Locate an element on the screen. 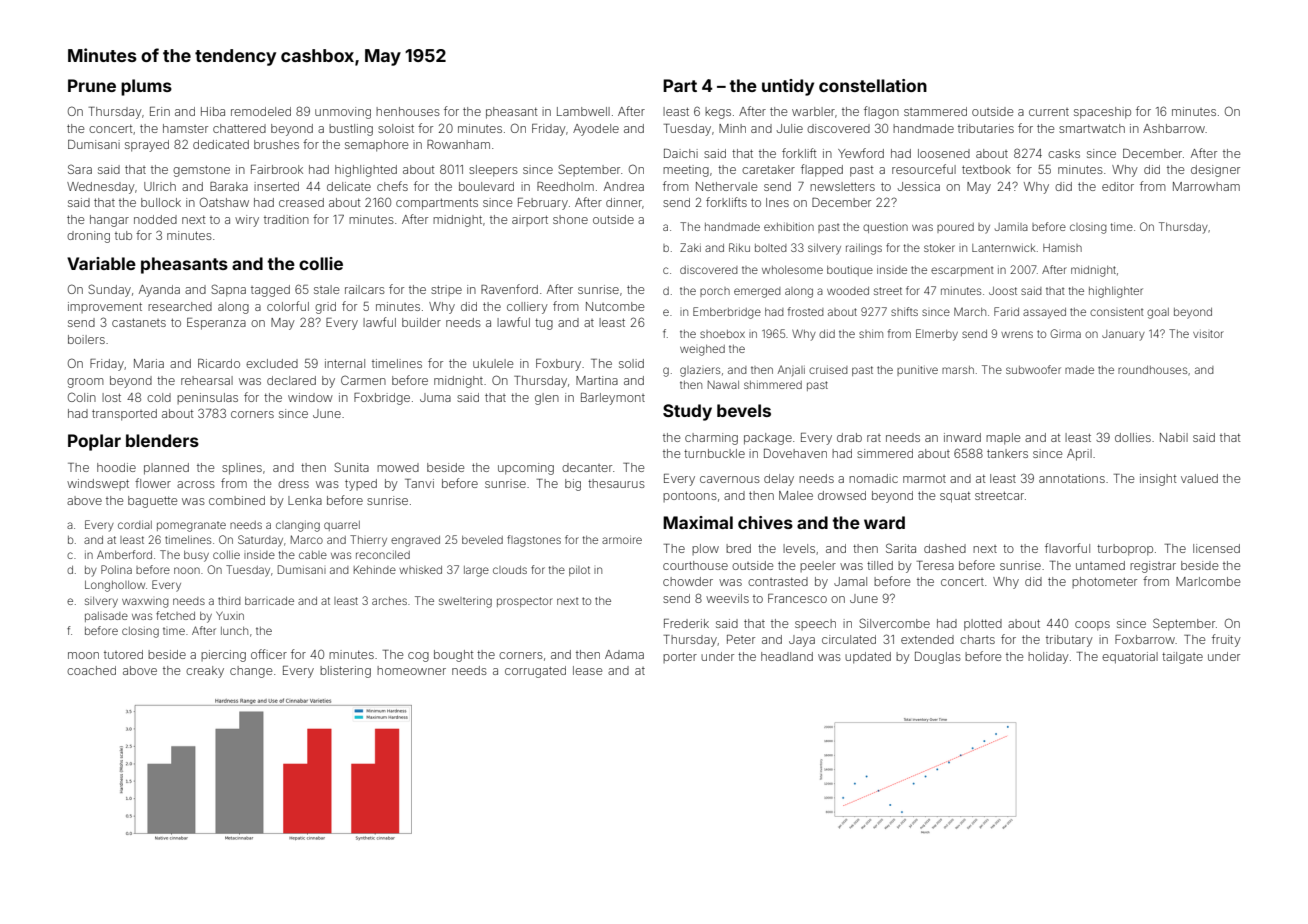 This screenshot has width=1308, height=924. big is located at coordinates (573, 485).
